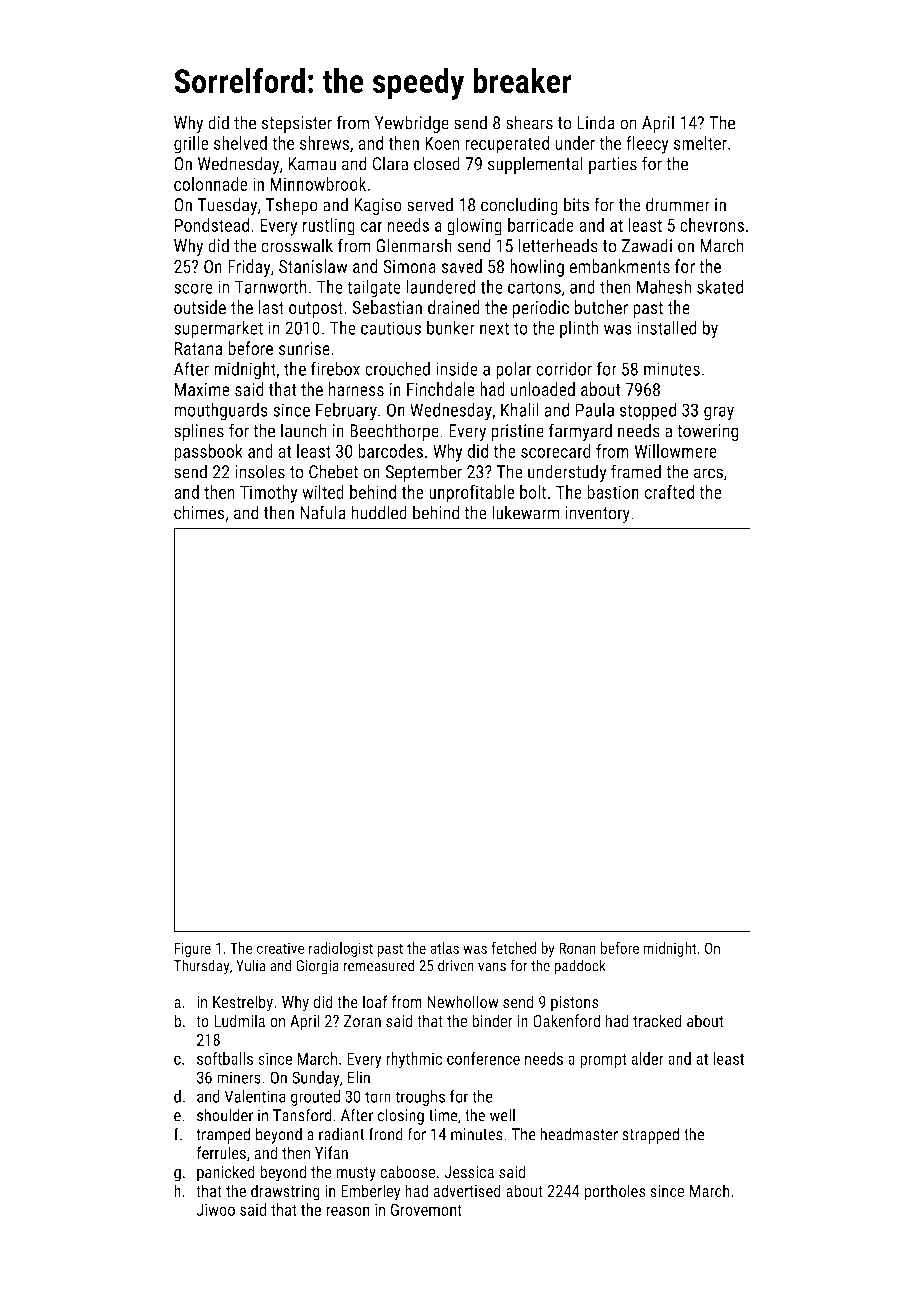  I want to click on frond, so click(386, 1134).
